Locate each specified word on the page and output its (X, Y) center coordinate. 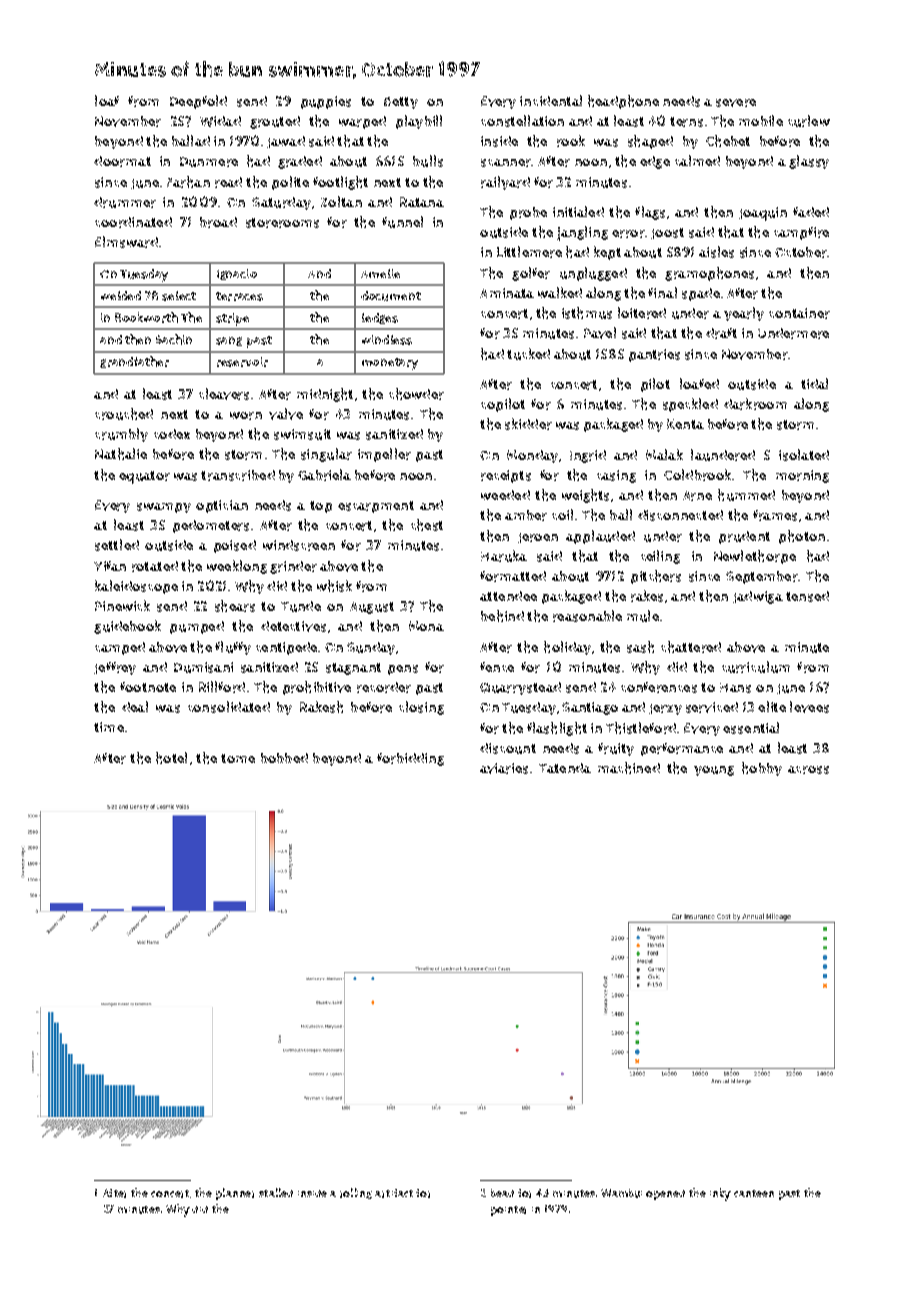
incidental (551, 100)
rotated (155, 566)
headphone (623, 102)
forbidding (410, 759)
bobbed (284, 758)
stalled (276, 1192)
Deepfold (198, 102)
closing (421, 708)
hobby (762, 769)
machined (629, 768)
